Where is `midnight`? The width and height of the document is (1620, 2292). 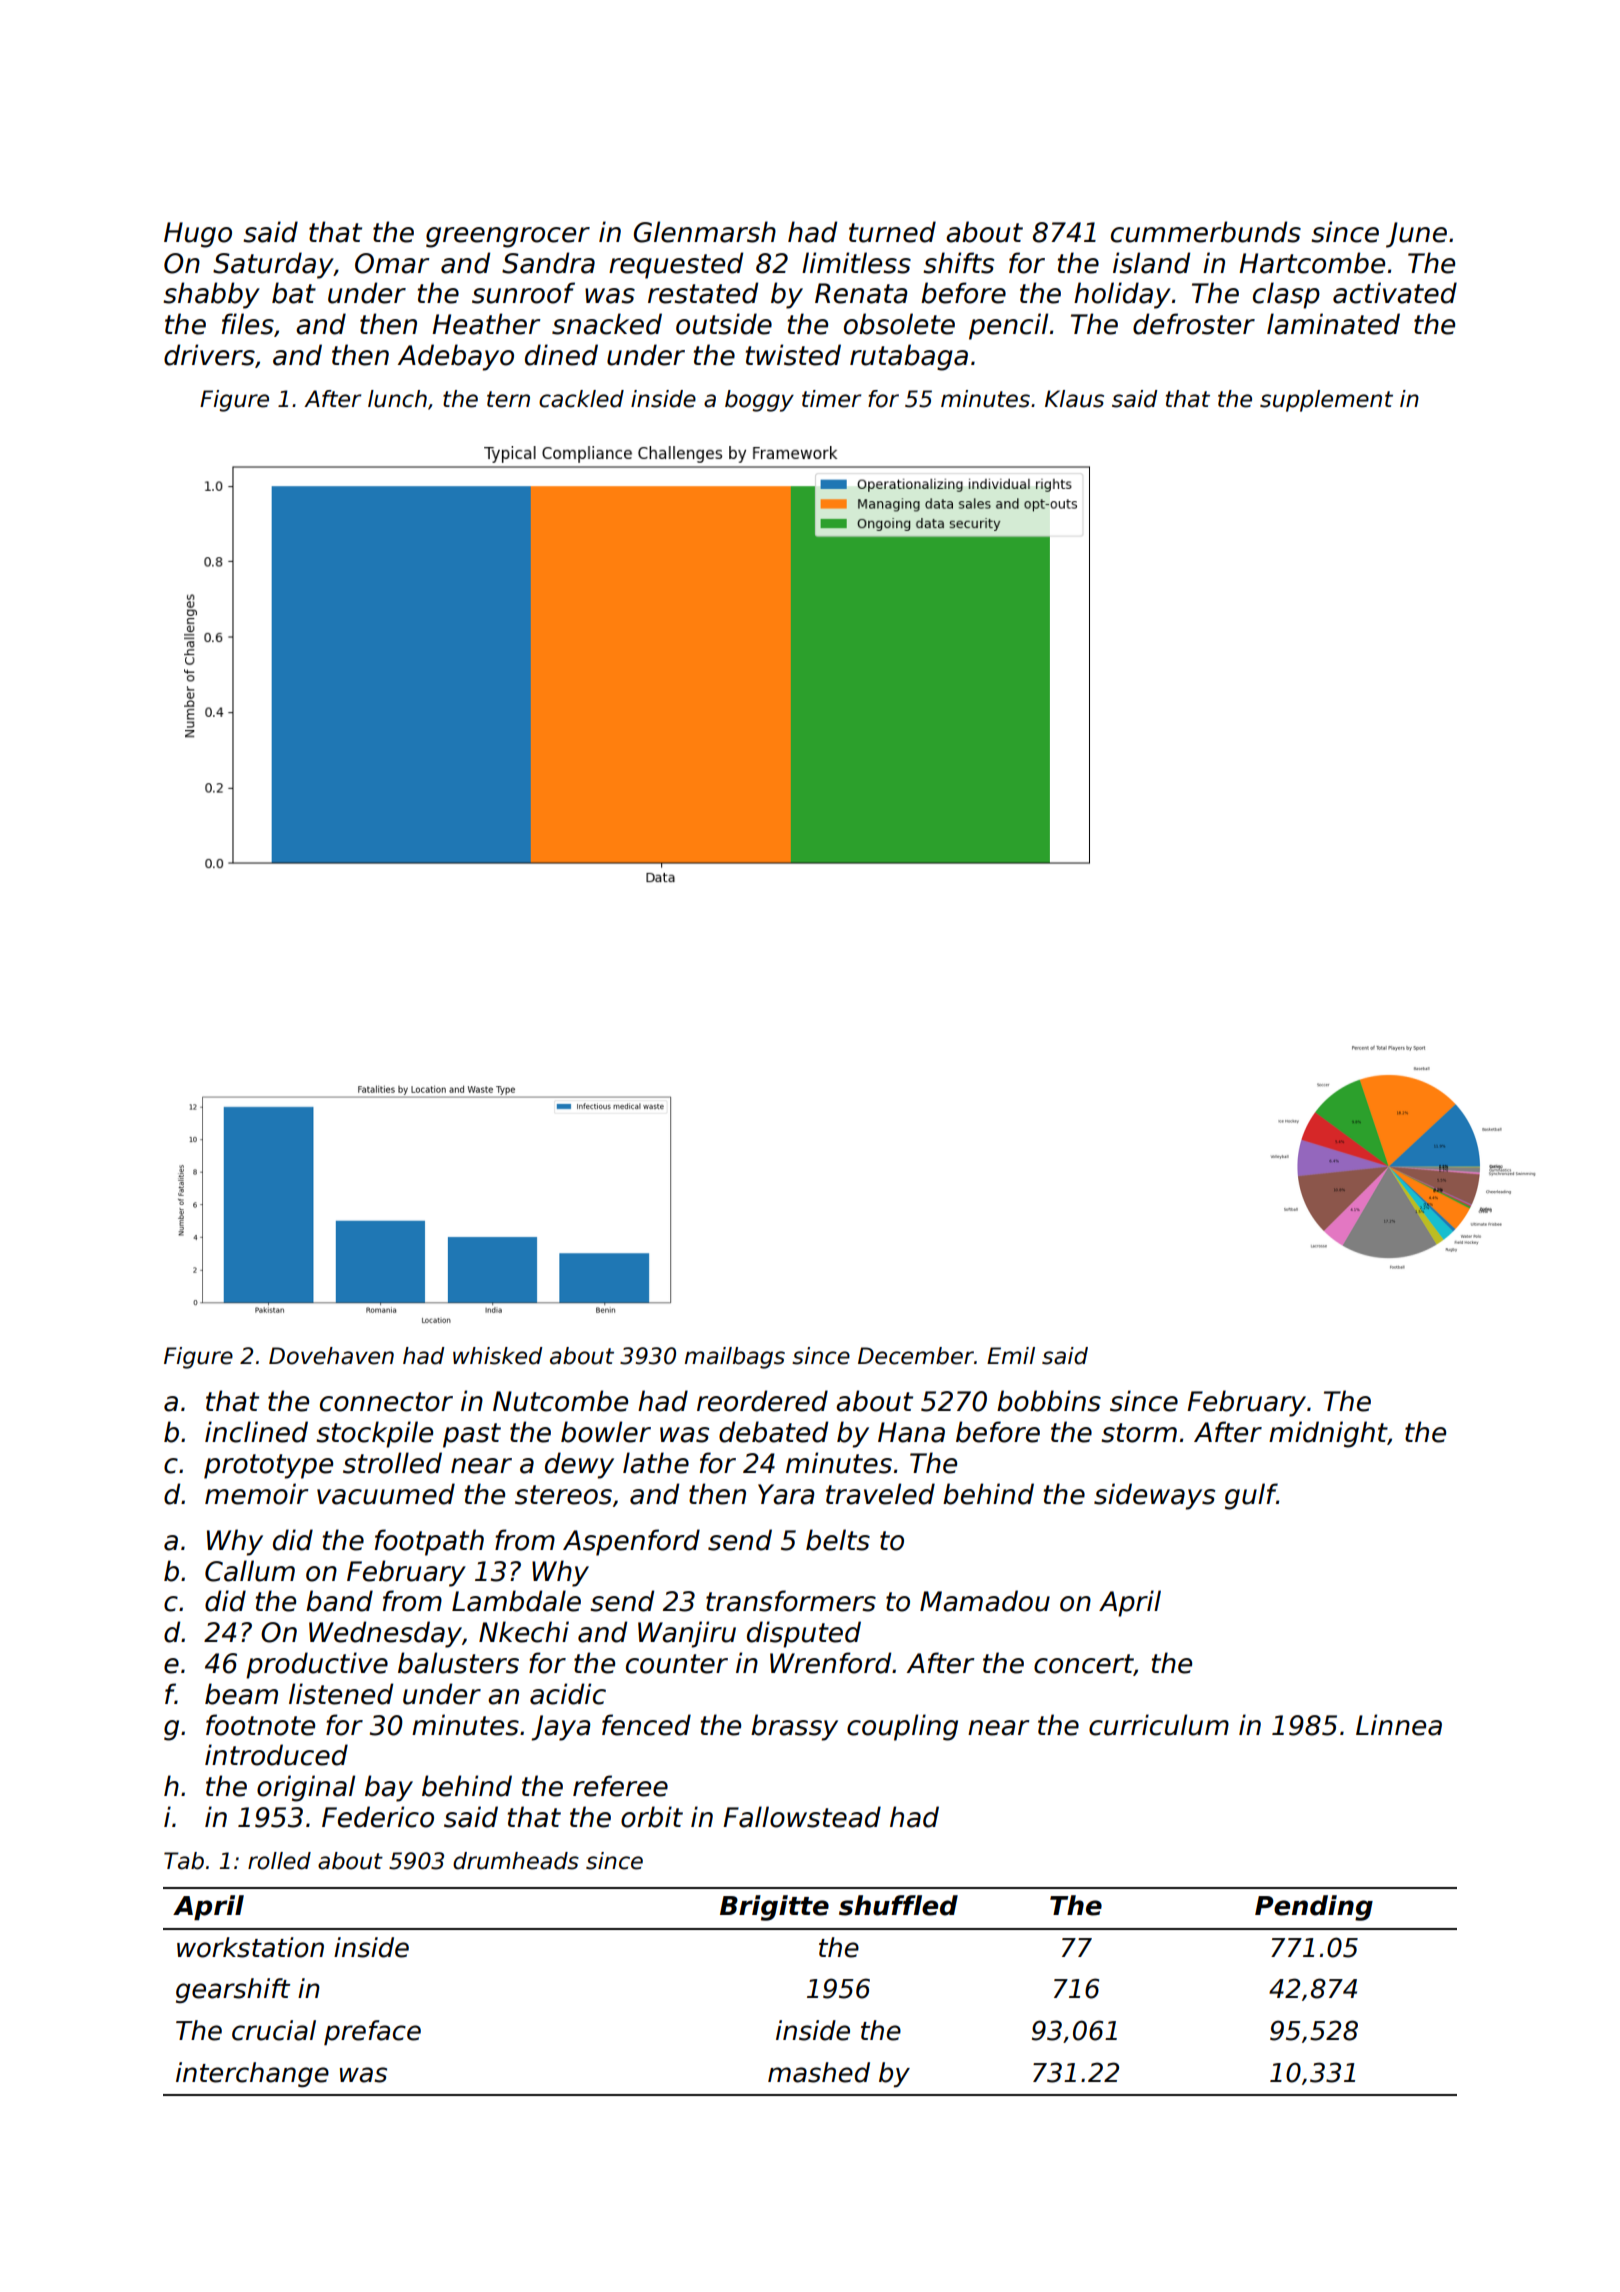
midnight is located at coordinates (1328, 1434).
